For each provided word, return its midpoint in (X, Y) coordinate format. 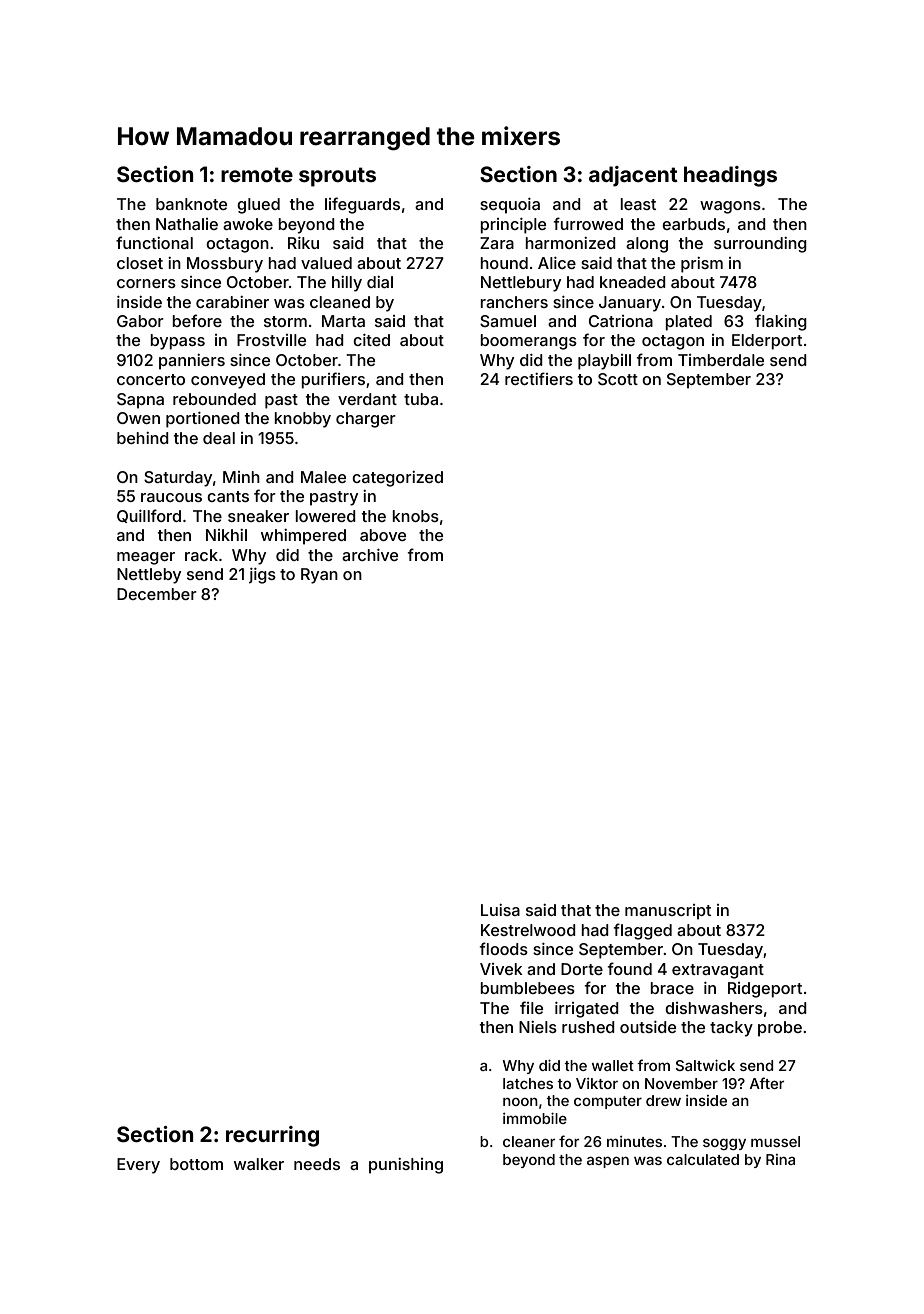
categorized (397, 479)
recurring (272, 1136)
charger (366, 420)
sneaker (258, 516)
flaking (781, 322)
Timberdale (721, 360)
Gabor (140, 321)
